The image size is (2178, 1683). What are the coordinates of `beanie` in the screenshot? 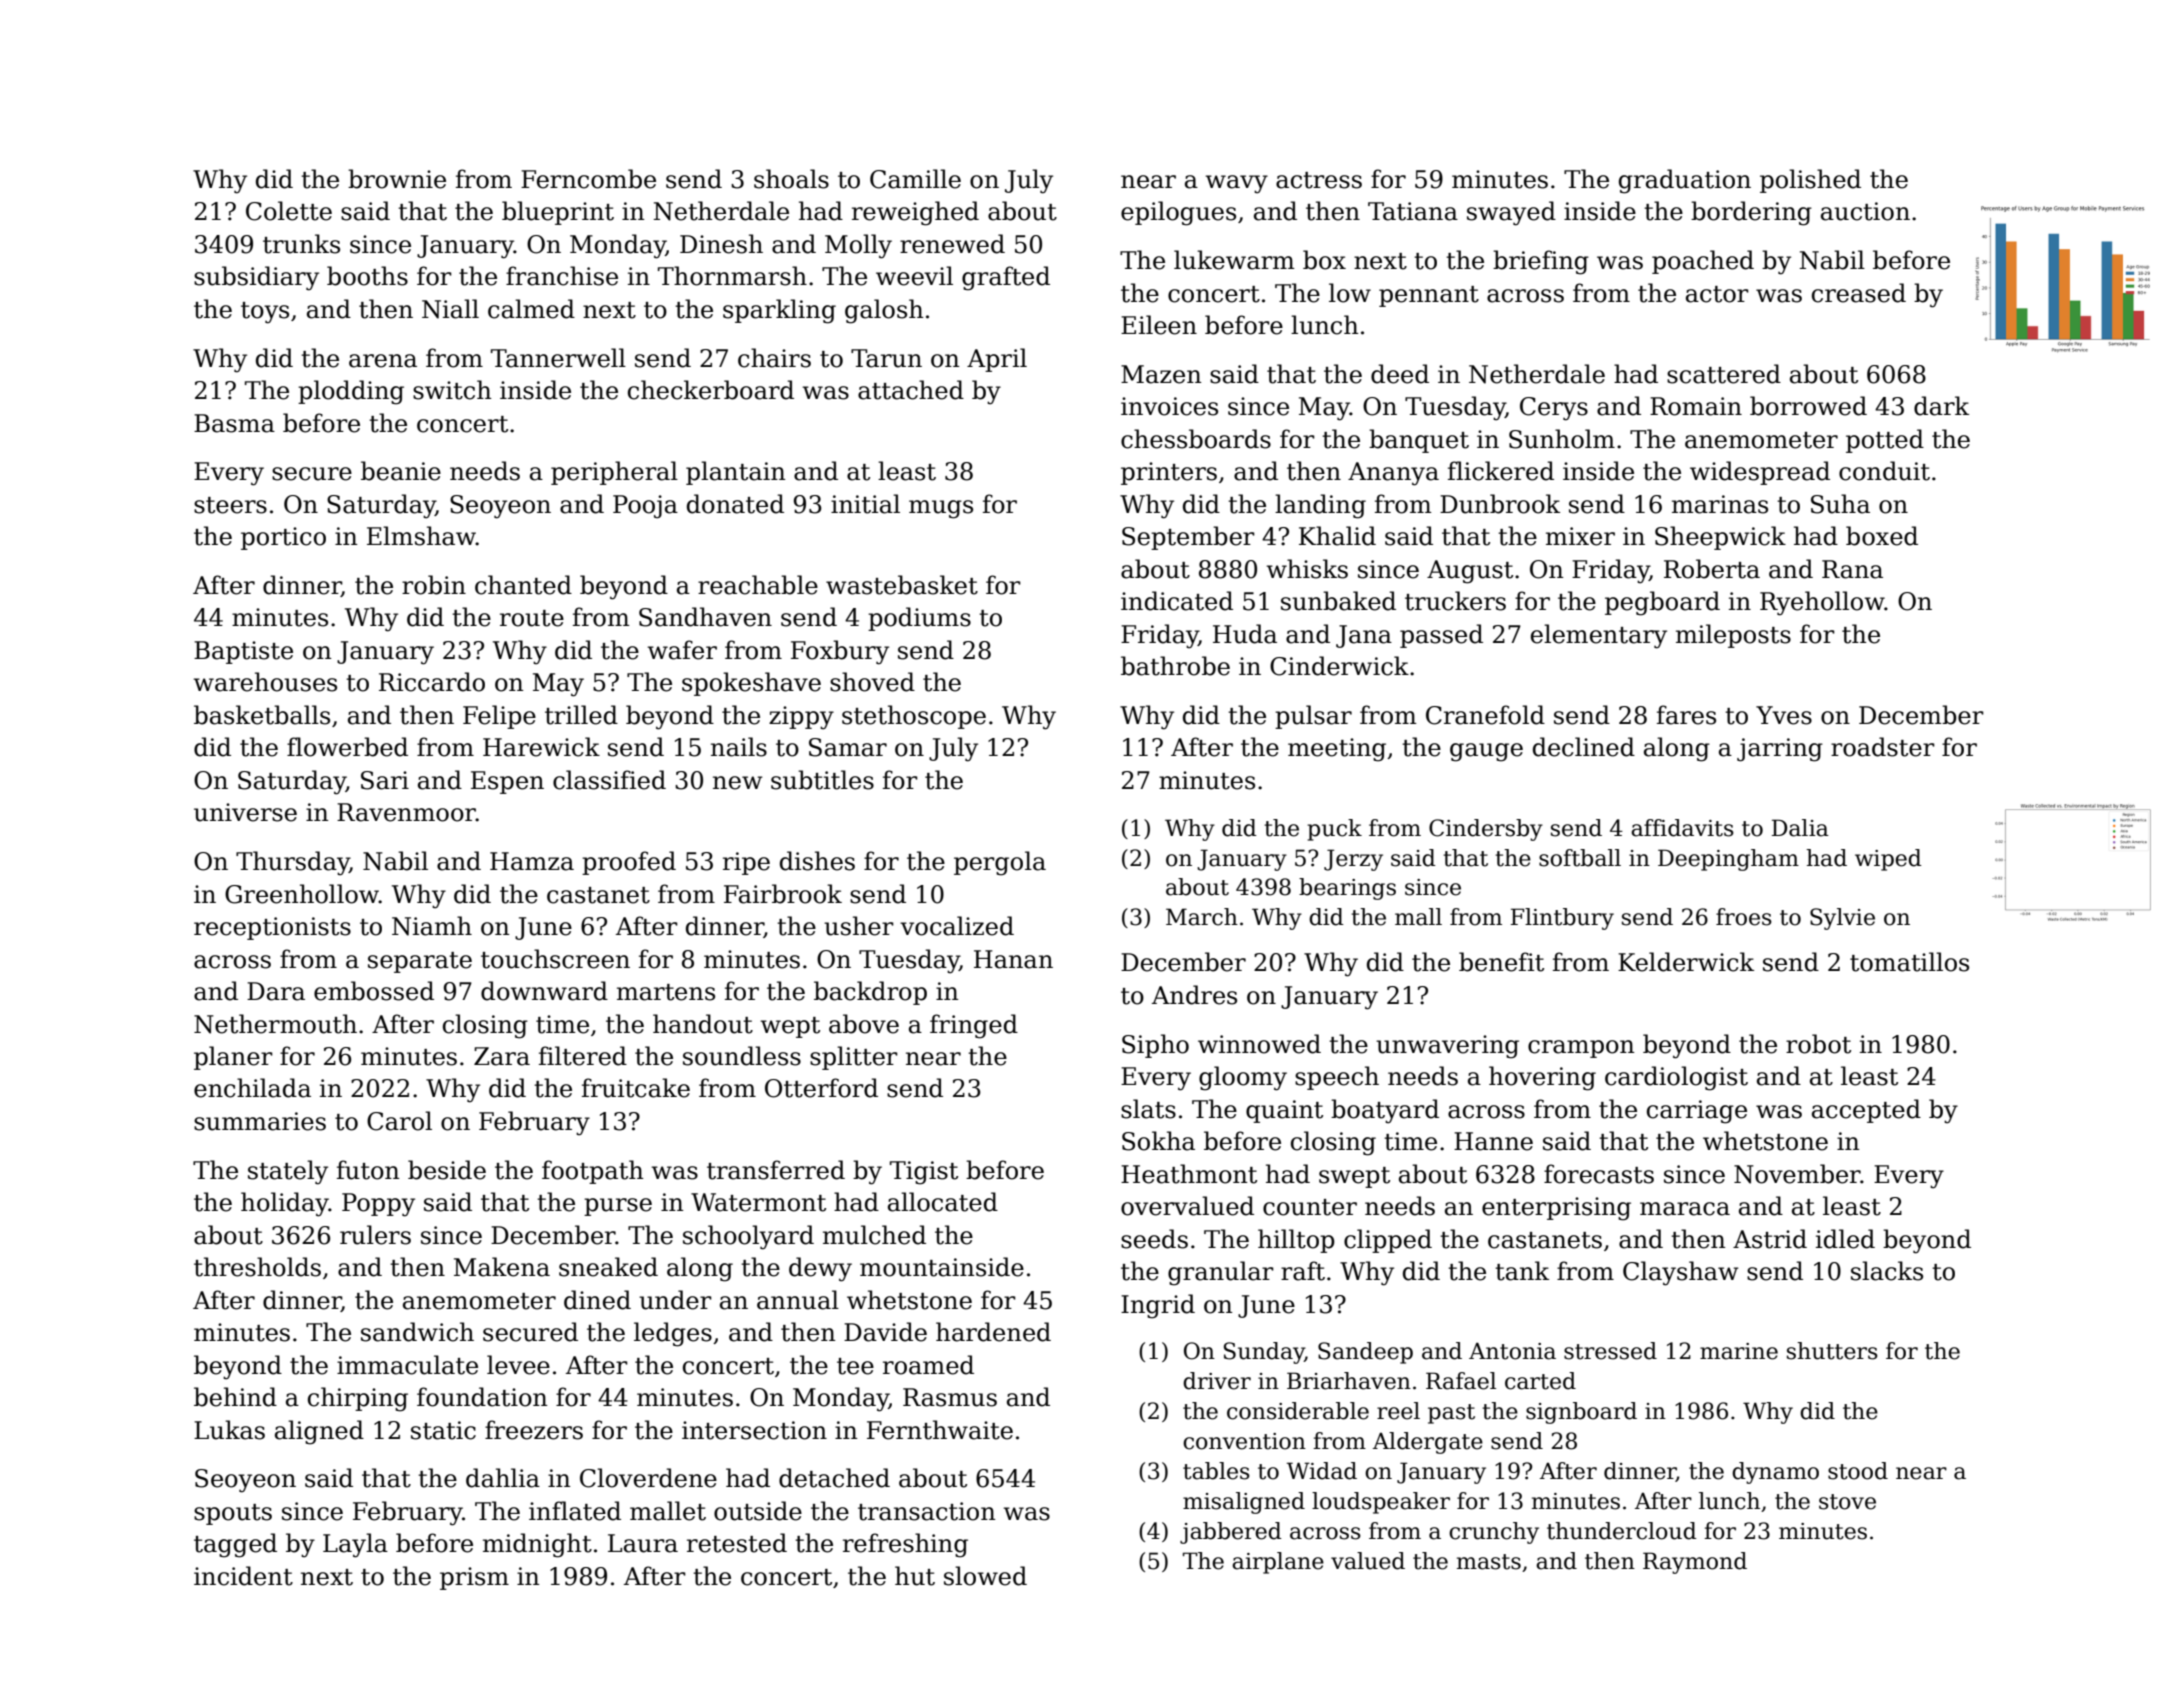 It's located at (401, 471).
